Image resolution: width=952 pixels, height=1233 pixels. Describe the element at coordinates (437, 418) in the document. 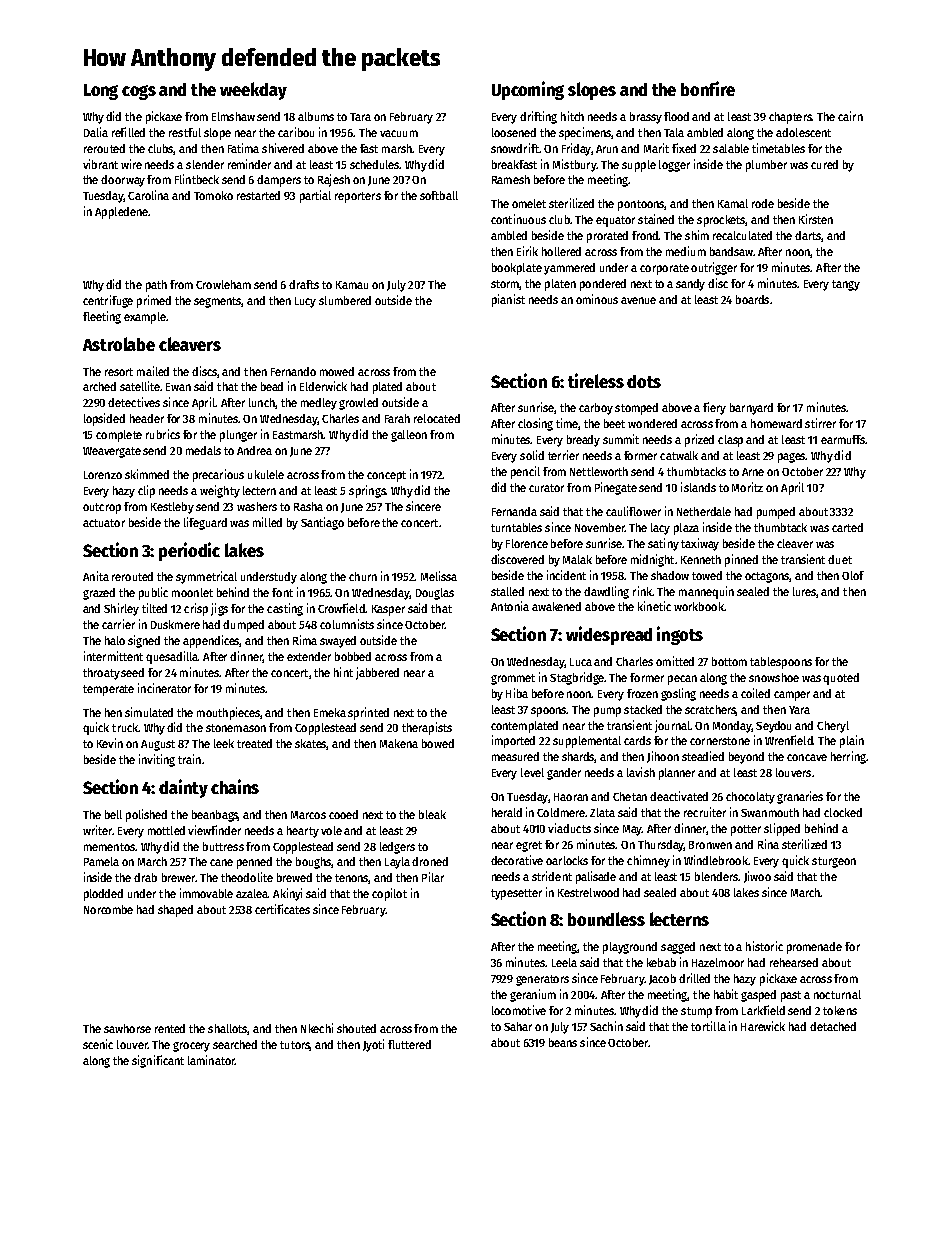

I see `relocated` at that location.
